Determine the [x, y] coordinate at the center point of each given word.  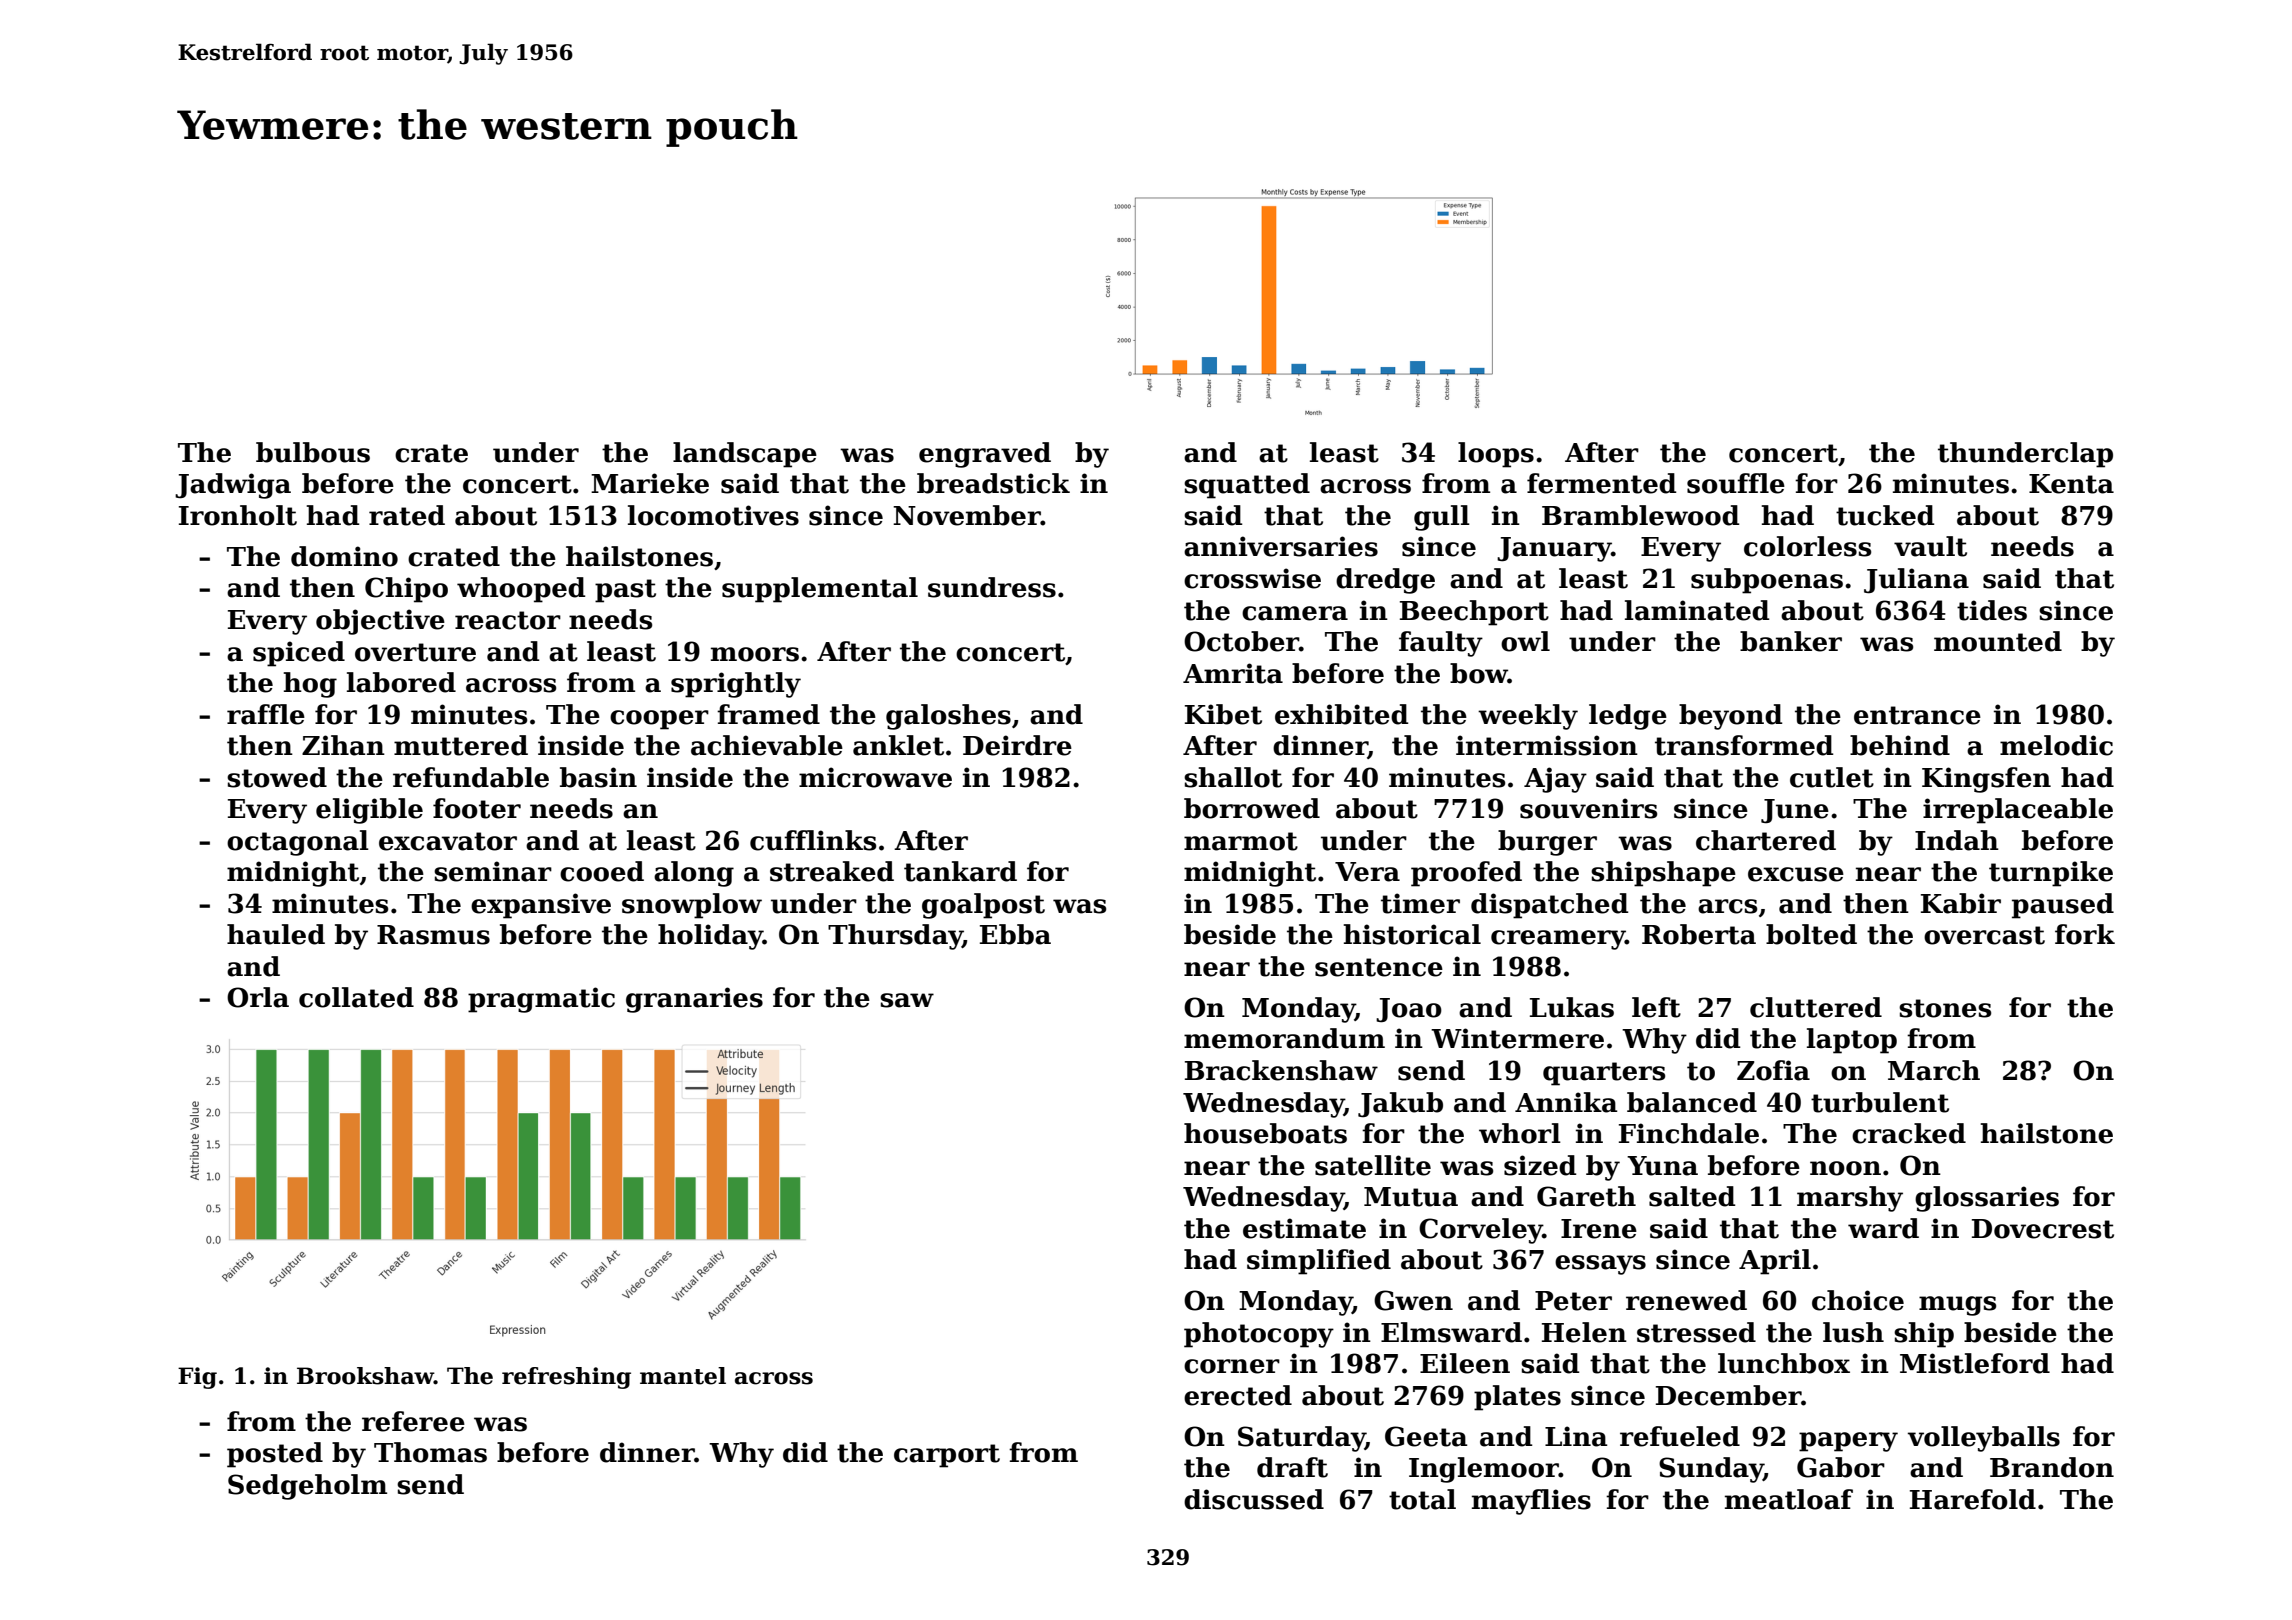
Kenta [2071, 484]
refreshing [566, 1378]
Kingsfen [1986, 780]
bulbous [313, 452]
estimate [1304, 1228]
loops [1496, 455]
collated [356, 997]
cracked [1909, 1133]
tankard [960, 871]
